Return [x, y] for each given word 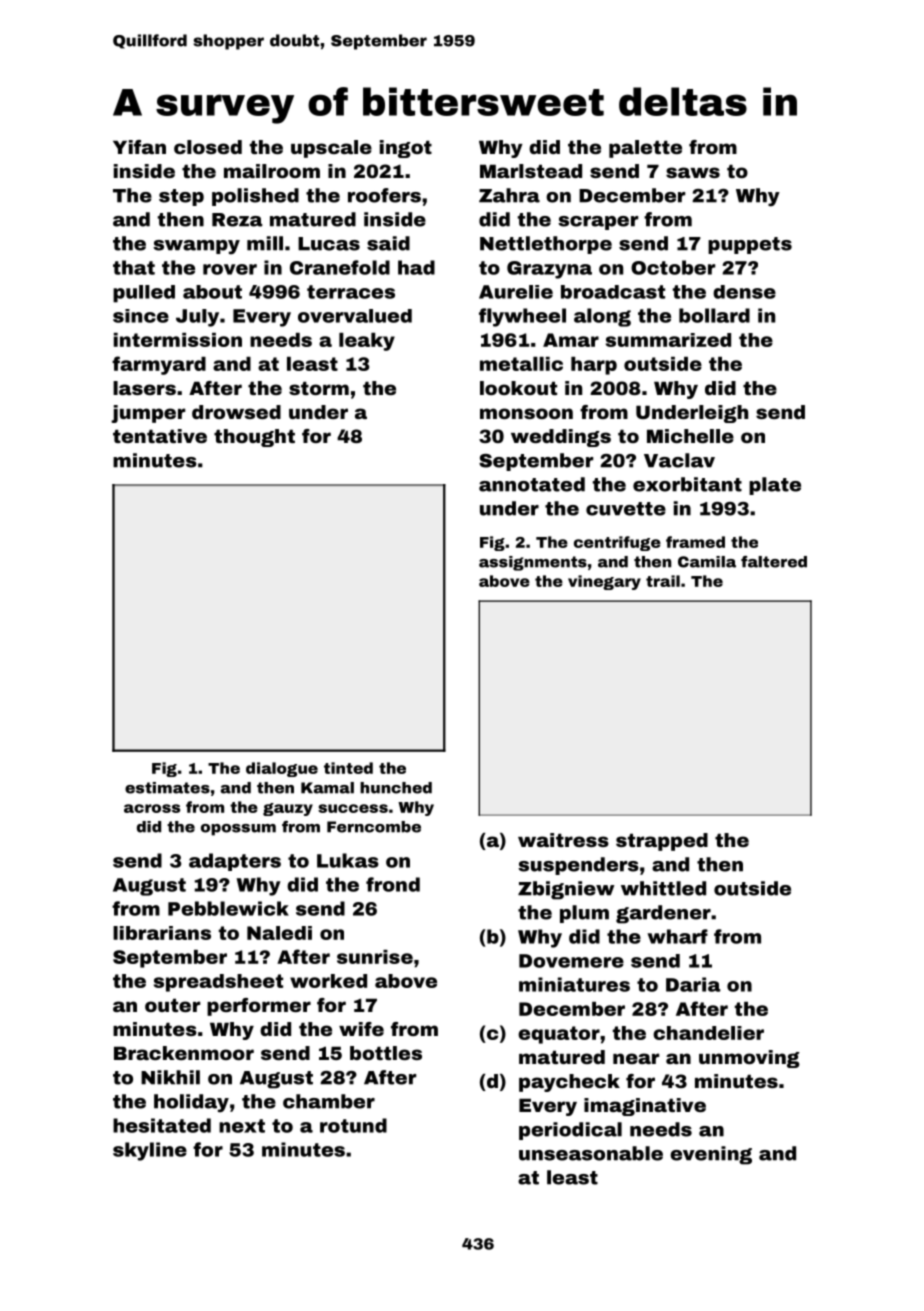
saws [693, 172]
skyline [150, 1151]
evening [711, 1155]
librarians [162, 933]
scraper [598, 223]
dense [744, 292]
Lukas [348, 860]
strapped [662, 842]
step [181, 197]
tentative [160, 436]
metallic [521, 364]
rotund [353, 1125]
